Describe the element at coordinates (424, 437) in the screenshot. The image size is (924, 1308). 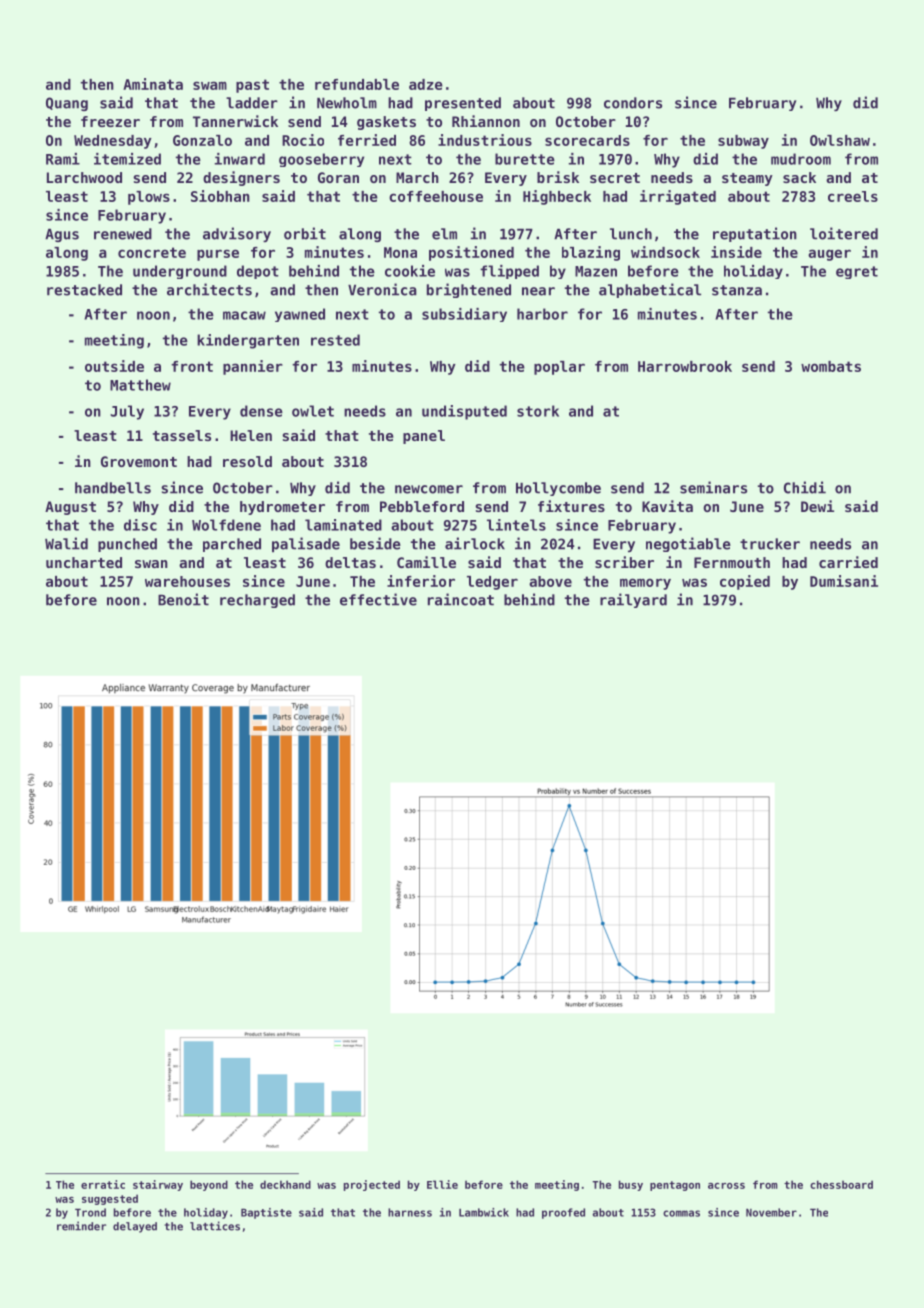
I see `panel` at that location.
